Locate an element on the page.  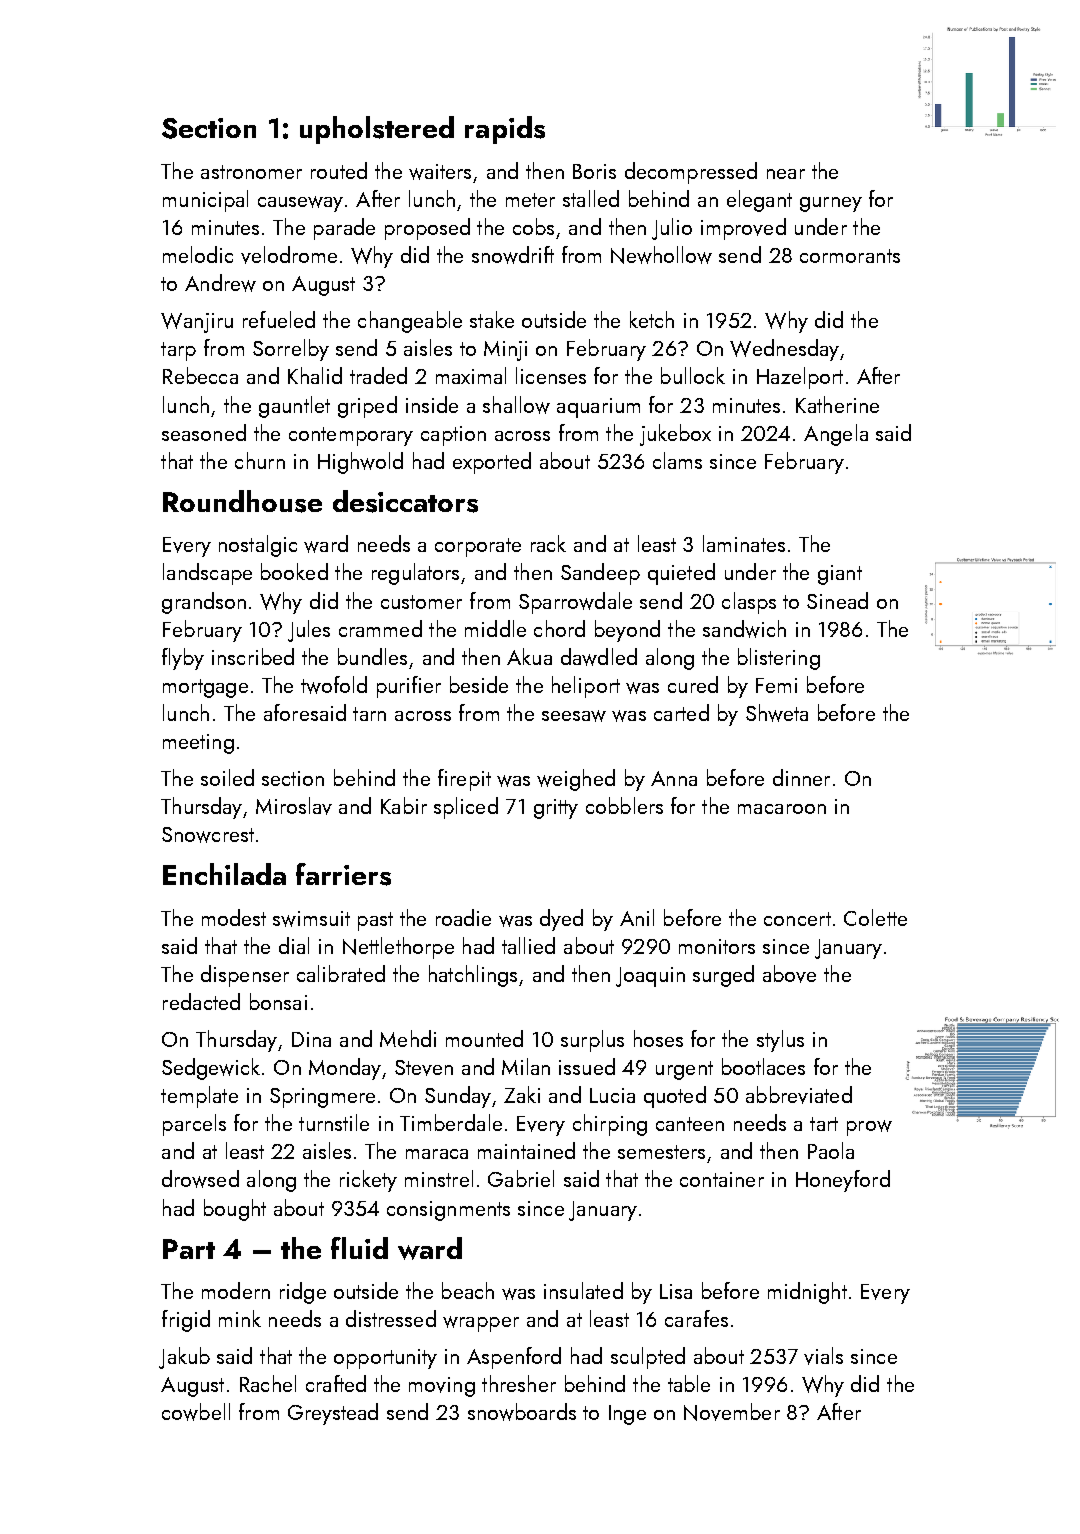
dyed is located at coordinates (561, 920).
